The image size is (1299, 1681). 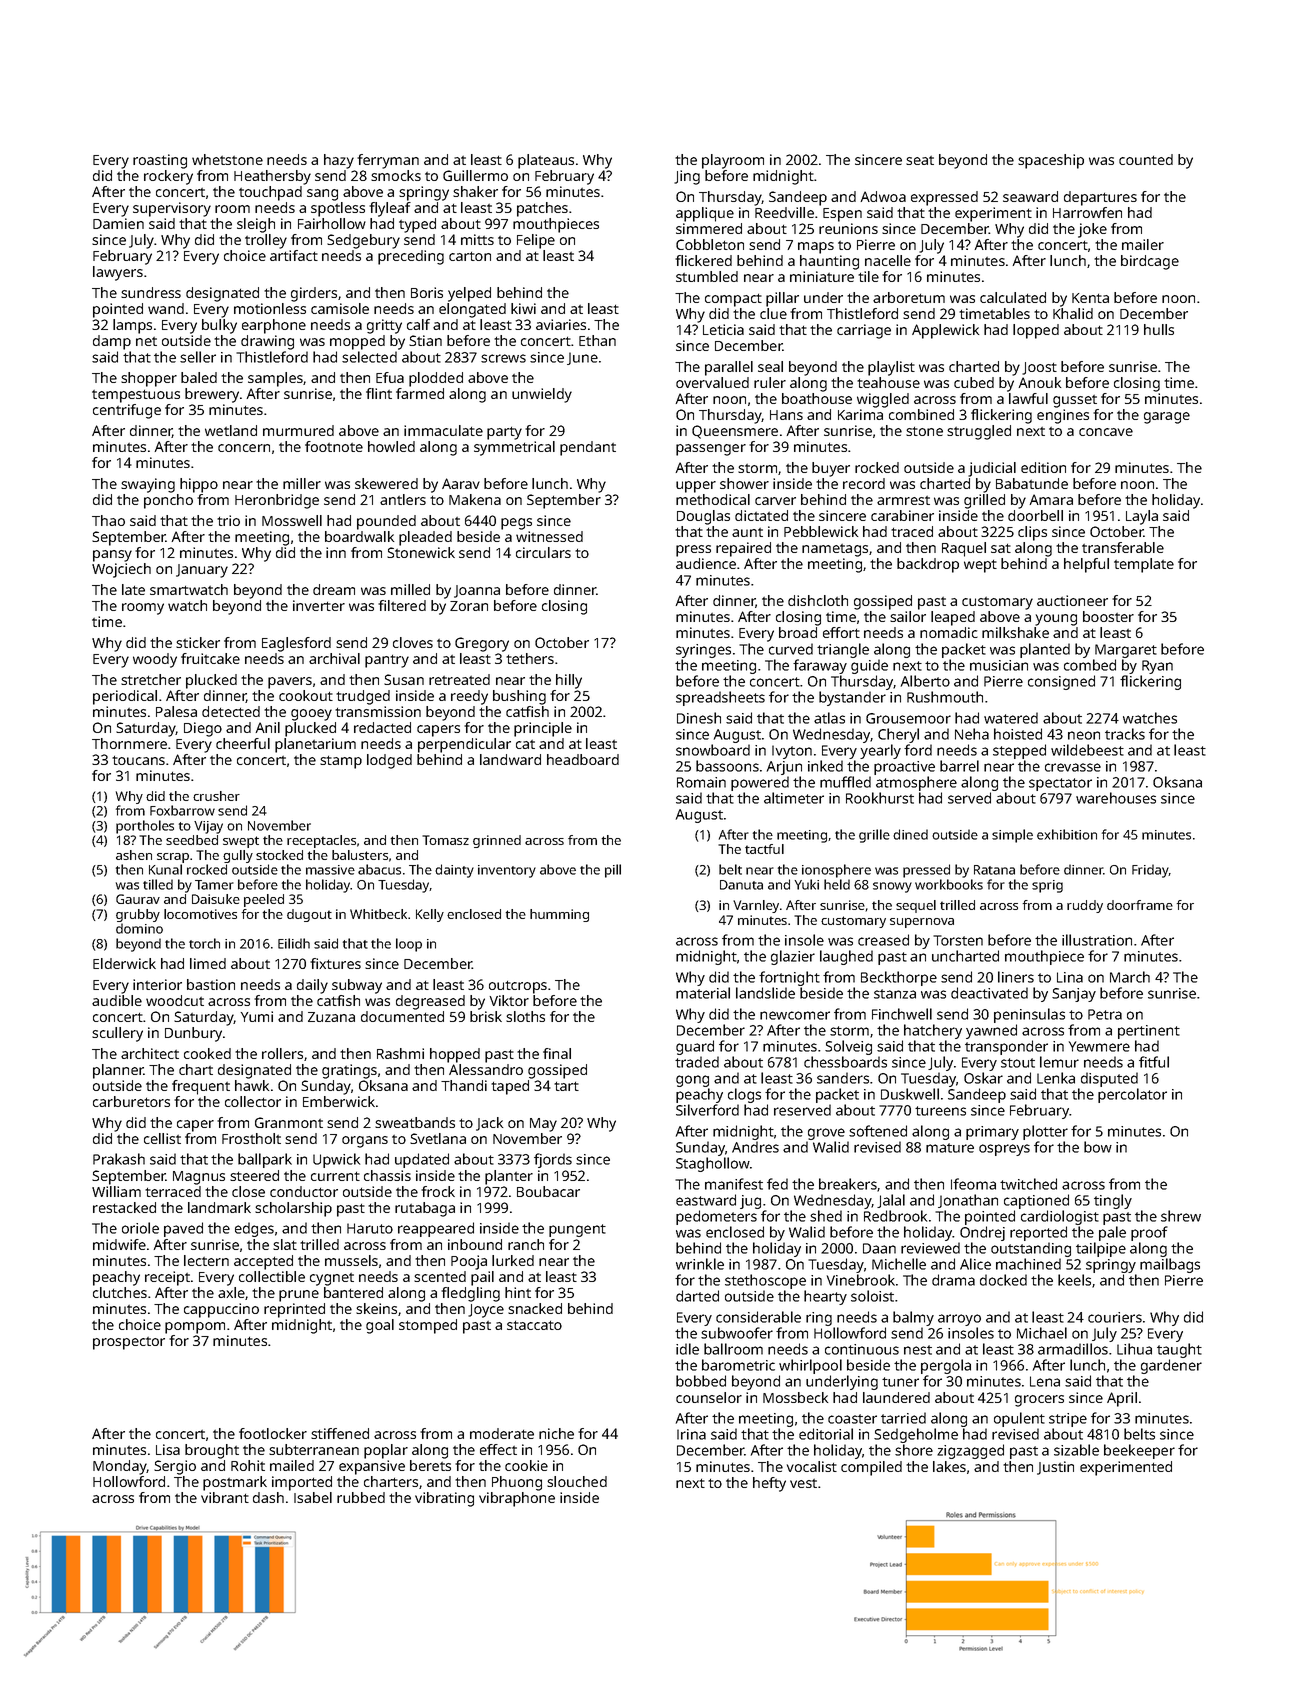 I want to click on symmetrical, so click(x=514, y=448).
